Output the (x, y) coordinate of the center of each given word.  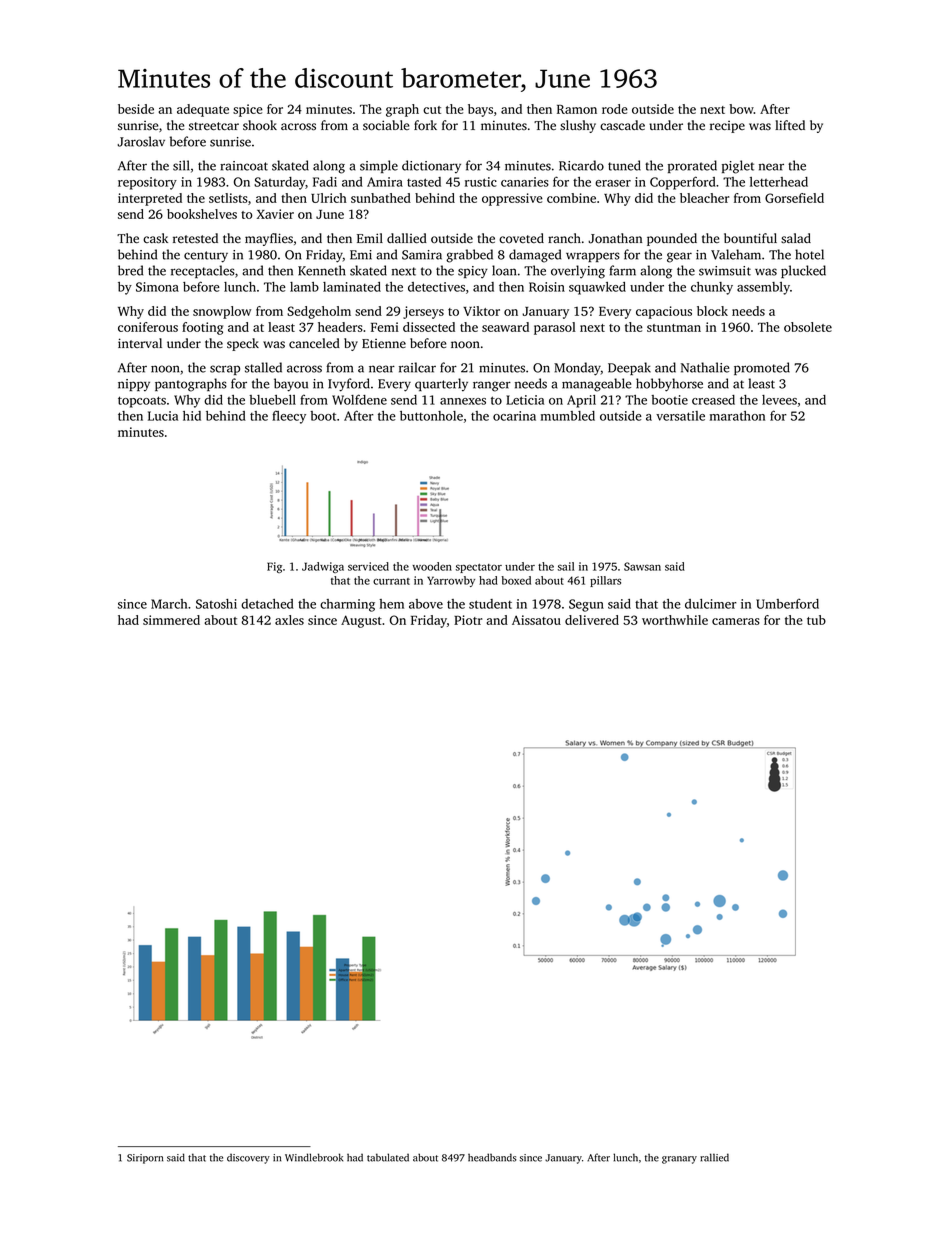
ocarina (514, 416)
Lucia (163, 416)
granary (679, 1160)
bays (480, 110)
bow (741, 109)
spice (248, 110)
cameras (736, 621)
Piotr (468, 620)
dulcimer (711, 604)
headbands (492, 1157)
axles (289, 620)
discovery (248, 1159)
